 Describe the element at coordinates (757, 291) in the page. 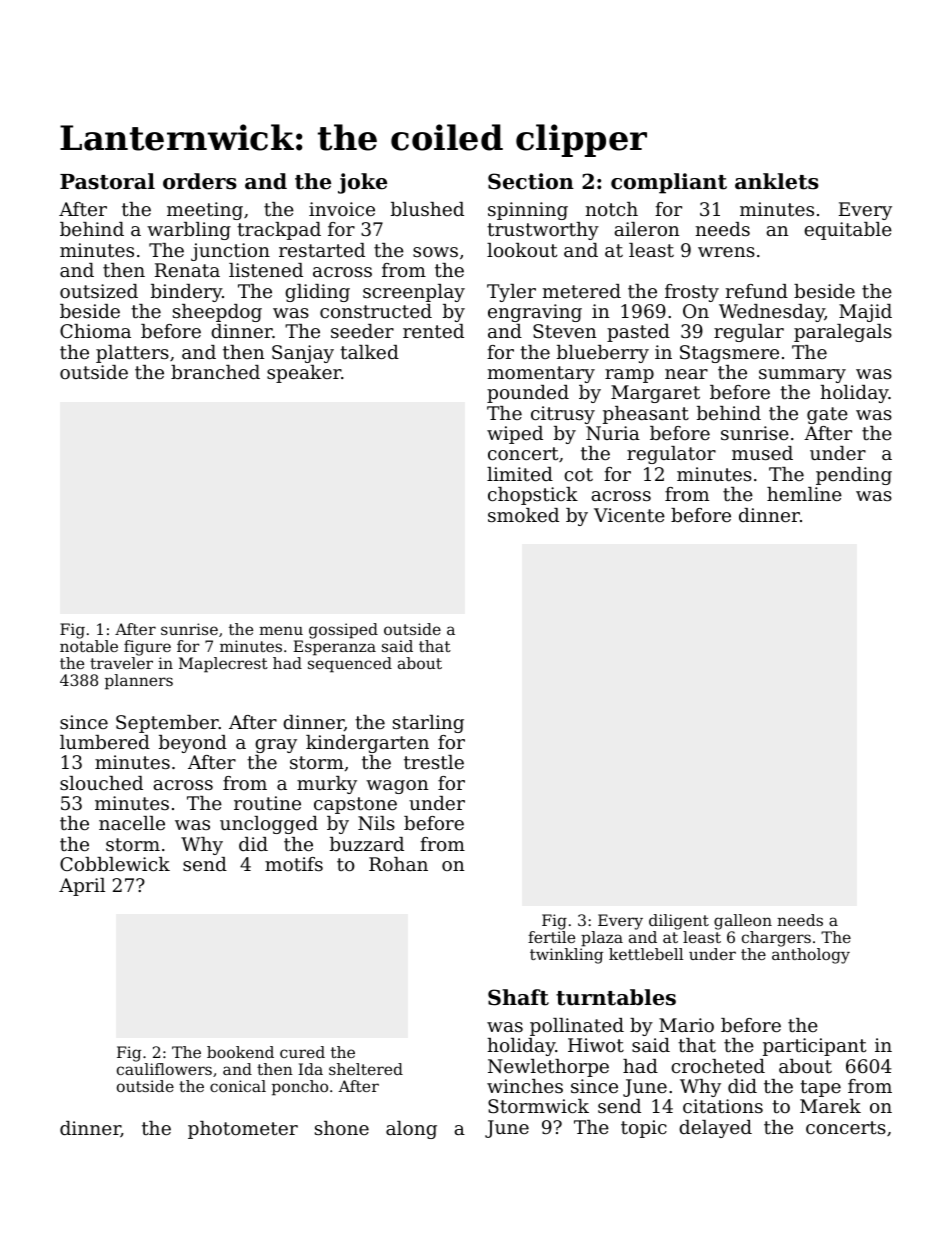

I see `refund` at that location.
